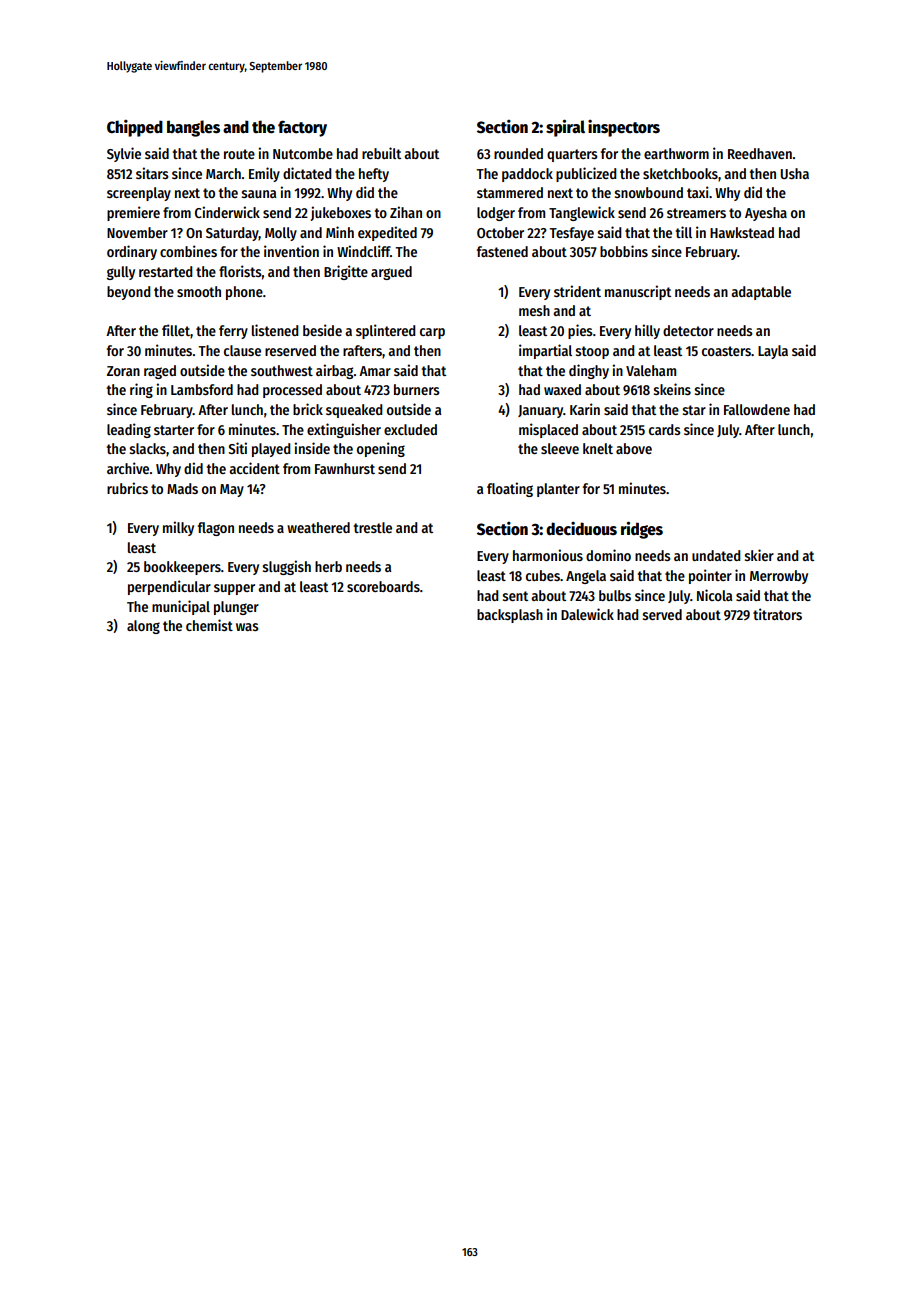 The image size is (924, 1308). I want to click on Mads, so click(182, 488).
